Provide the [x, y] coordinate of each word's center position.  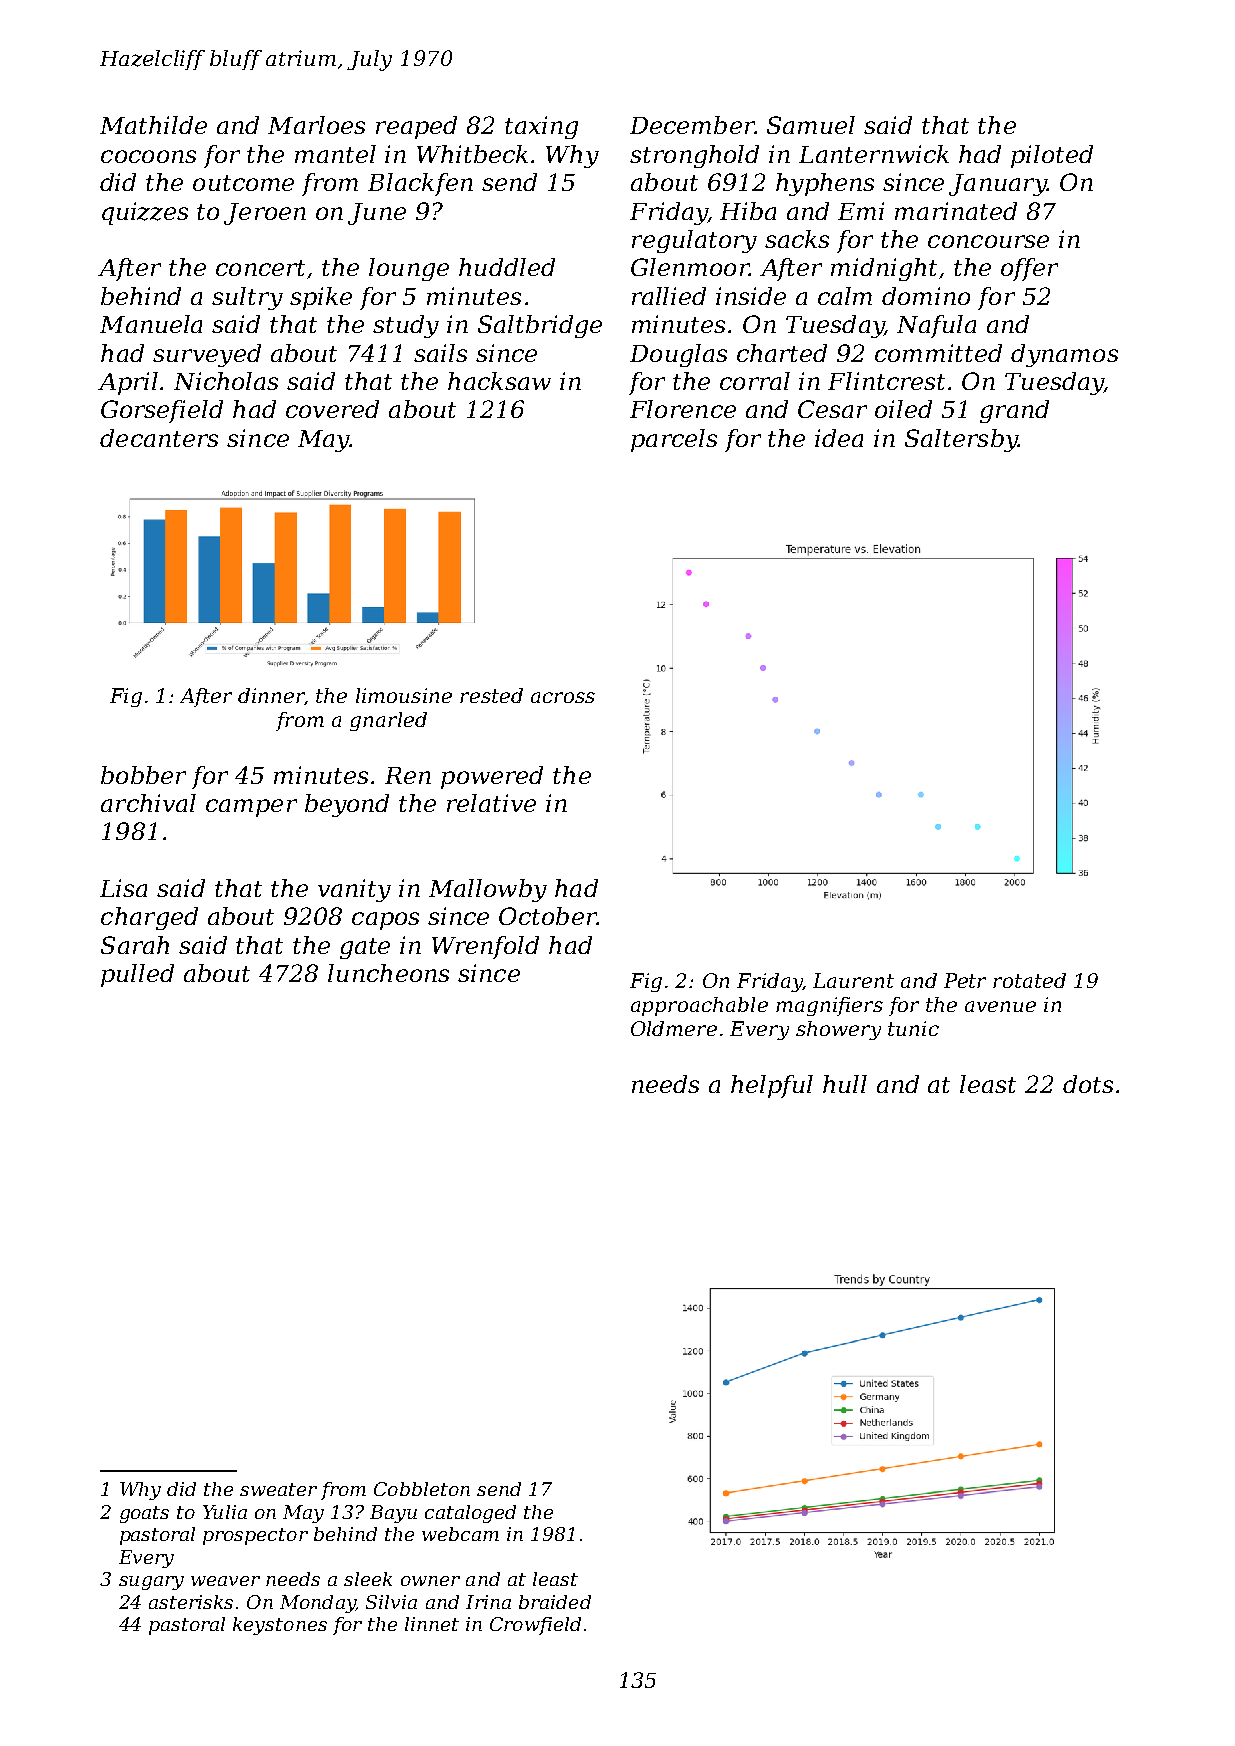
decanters [159, 438]
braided [555, 1602]
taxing [541, 127]
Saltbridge [540, 326]
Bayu [393, 1514]
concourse [988, 241]
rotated [1029, 980]
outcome [243, 183]
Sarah [135, 945]
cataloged [470, 1514]
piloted [1052, 156]
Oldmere [674, 1028]
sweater [278, 1489]
